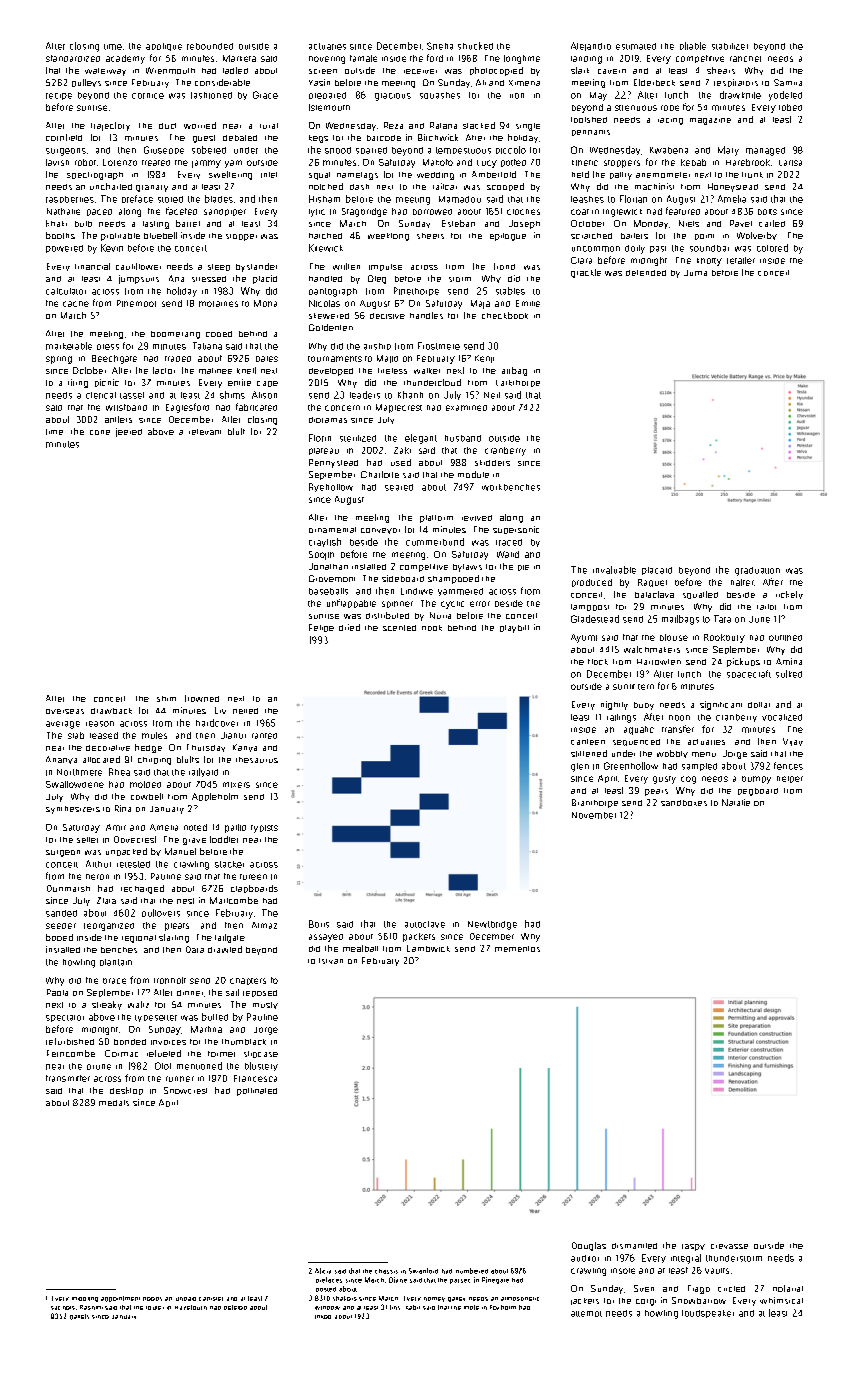 The height and width of the page is (1400, 849). What do you see at coordinates (736, 802) in the page?
I see `Natalie` at bounding box center [736, 802].
